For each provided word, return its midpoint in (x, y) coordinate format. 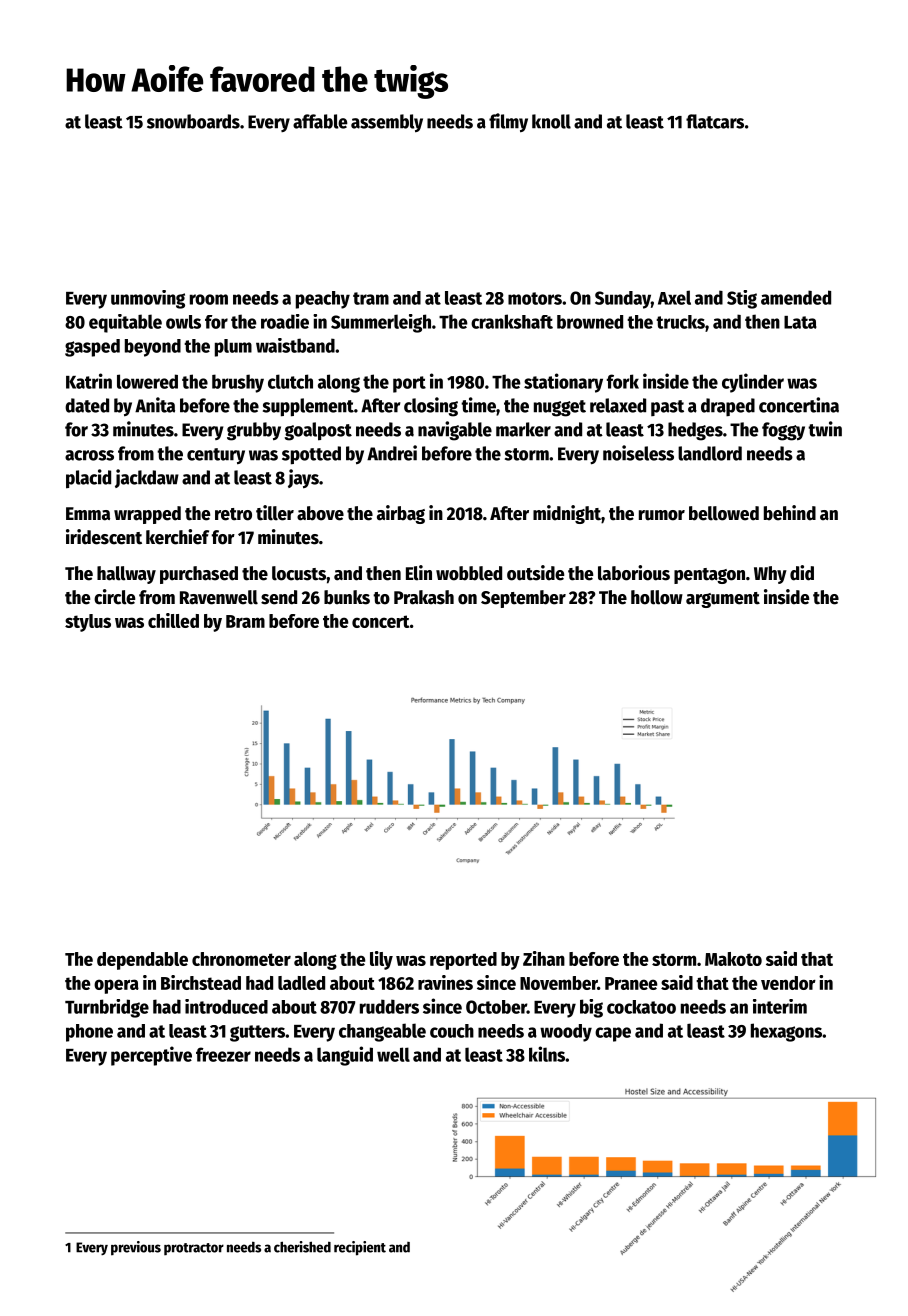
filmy (508, 123)
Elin (419, 573)
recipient (360, 1248)
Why (770, 575)
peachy (323, 300)
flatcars (715, 121)
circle (114, 597)
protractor (194, 1249)
